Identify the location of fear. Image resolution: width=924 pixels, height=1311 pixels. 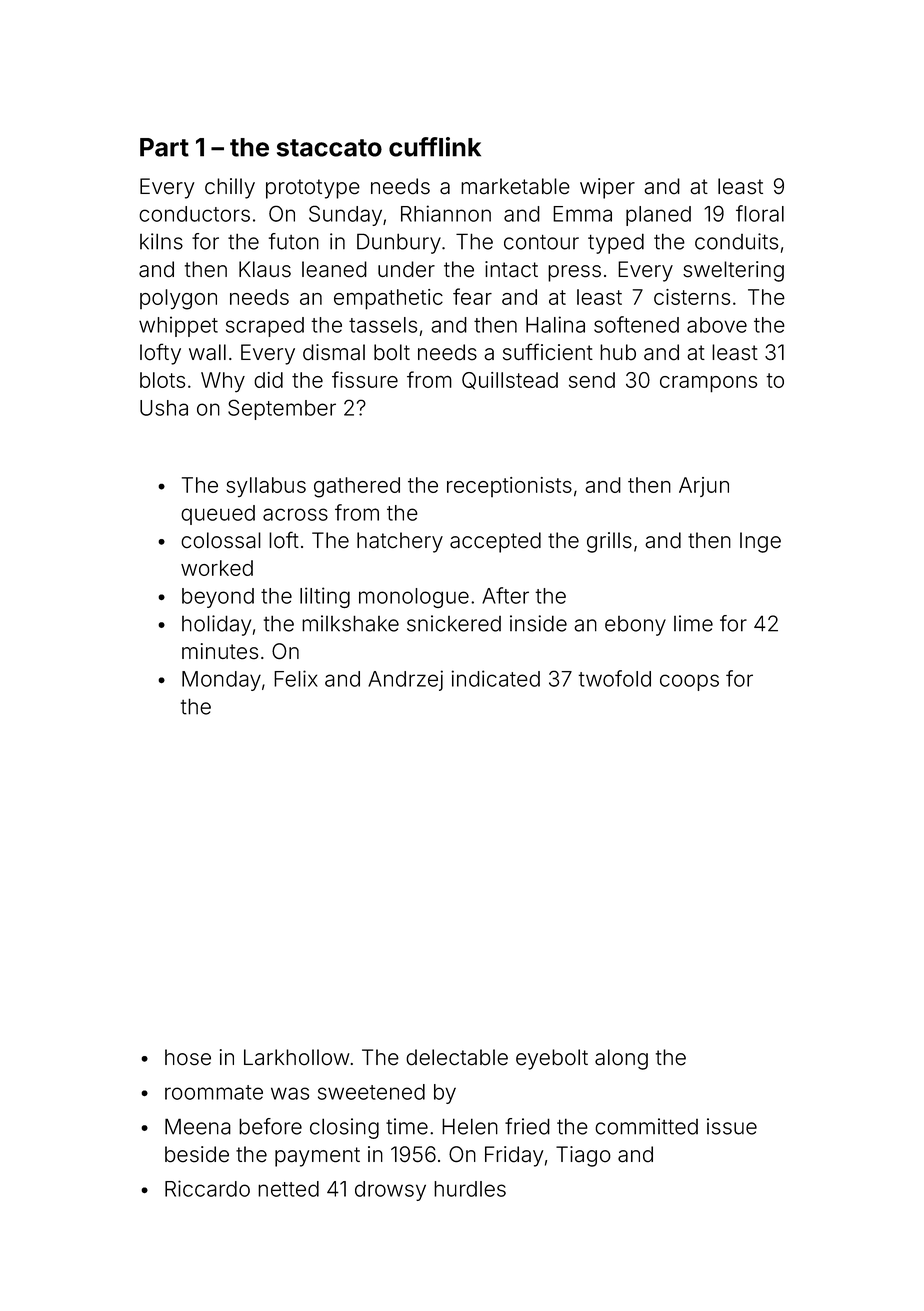
(472, 296).
